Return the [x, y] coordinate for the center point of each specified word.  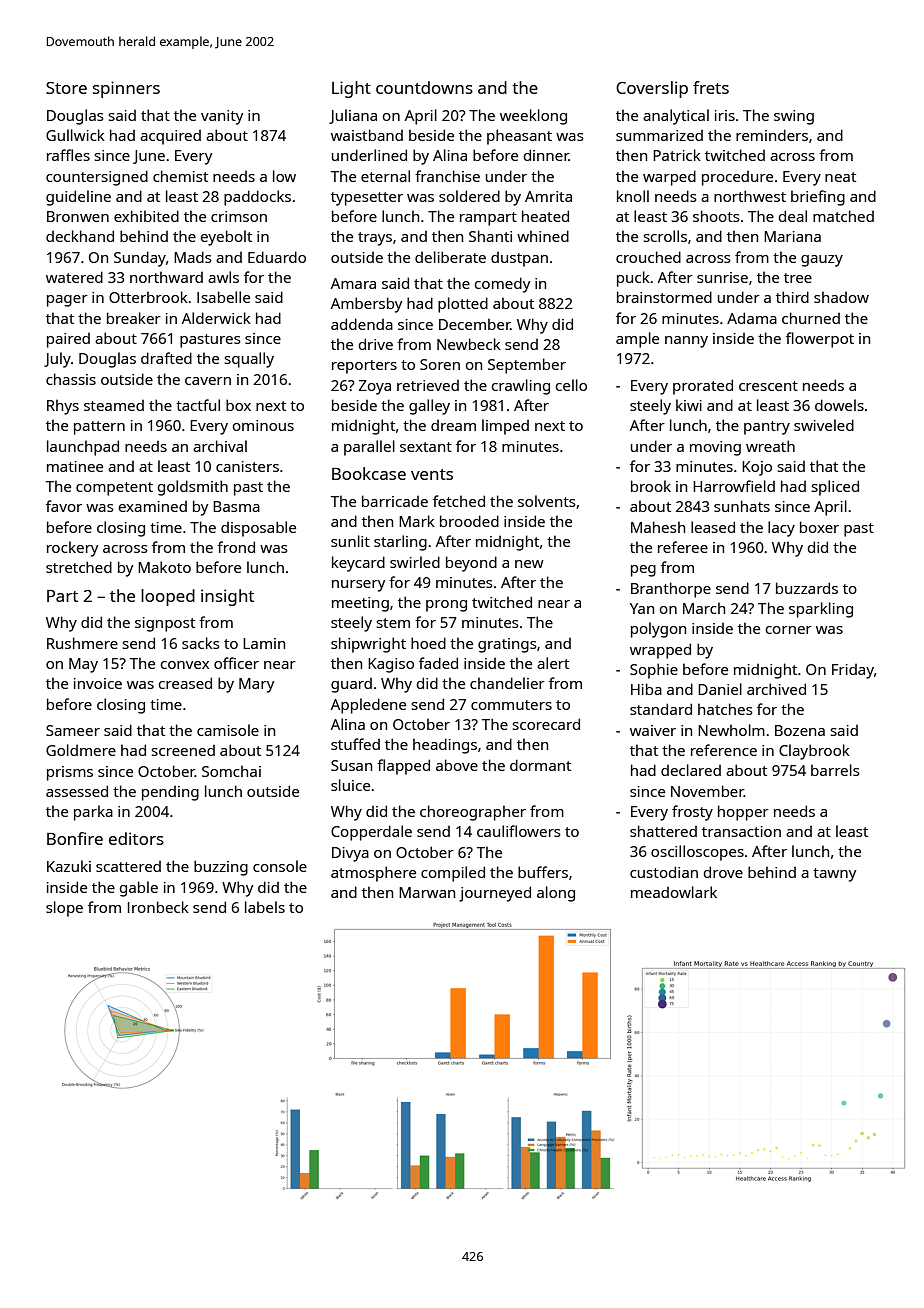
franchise [447, 176]
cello [571, 385]
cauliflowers [519, 831]
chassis [71, 379]
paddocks [257, 198]
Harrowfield [734, 486]
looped [168, 597]
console [280, 866]
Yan [642, 608]
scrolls [665, 236]
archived [776, 689]
